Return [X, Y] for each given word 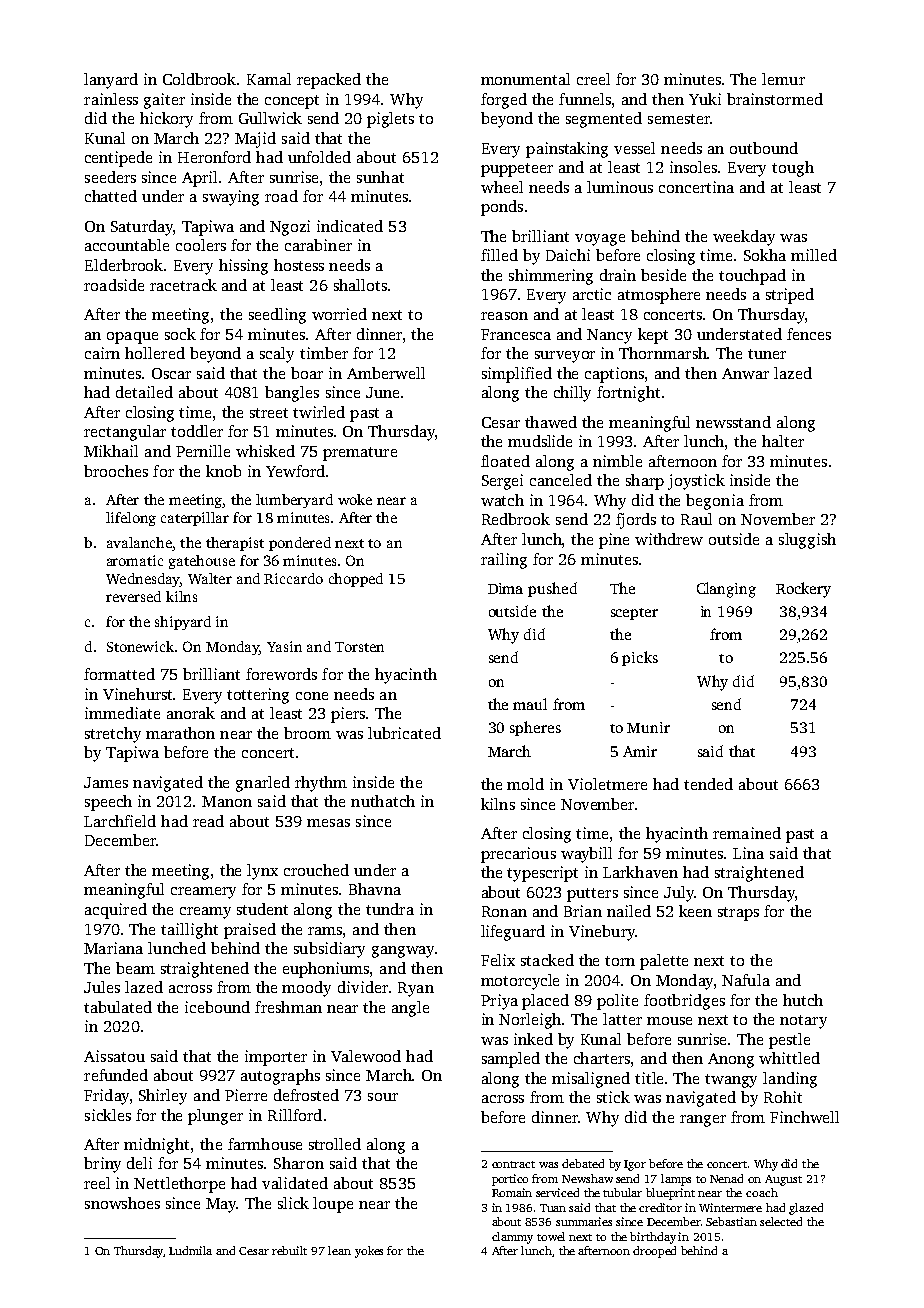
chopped [356, 580]
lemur [783, 79]
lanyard [111, 81]
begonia [715, 502]
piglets [390, 120]
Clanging [726, 590]
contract [513, 1164]
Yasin [284, 646]
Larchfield [120, 821]
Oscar [171, 373]
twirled [319, 412]
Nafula [746, 980]
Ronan [504, 911]
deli [139, 1163]
